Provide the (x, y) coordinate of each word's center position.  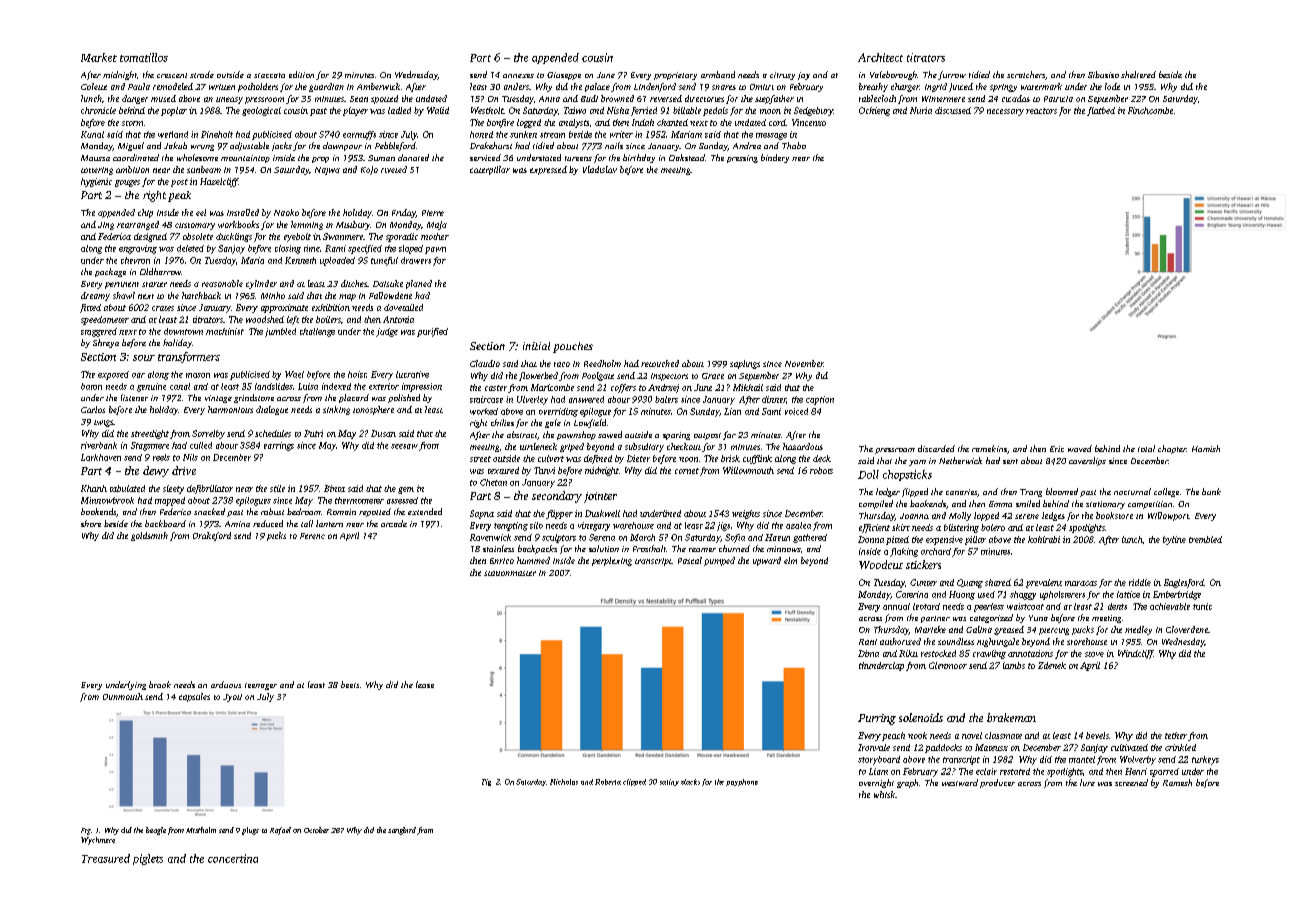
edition (301, 74)
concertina (233, 858)
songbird (402, 831)
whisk (884, 794)
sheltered (1138, 74)
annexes (518, 76)
